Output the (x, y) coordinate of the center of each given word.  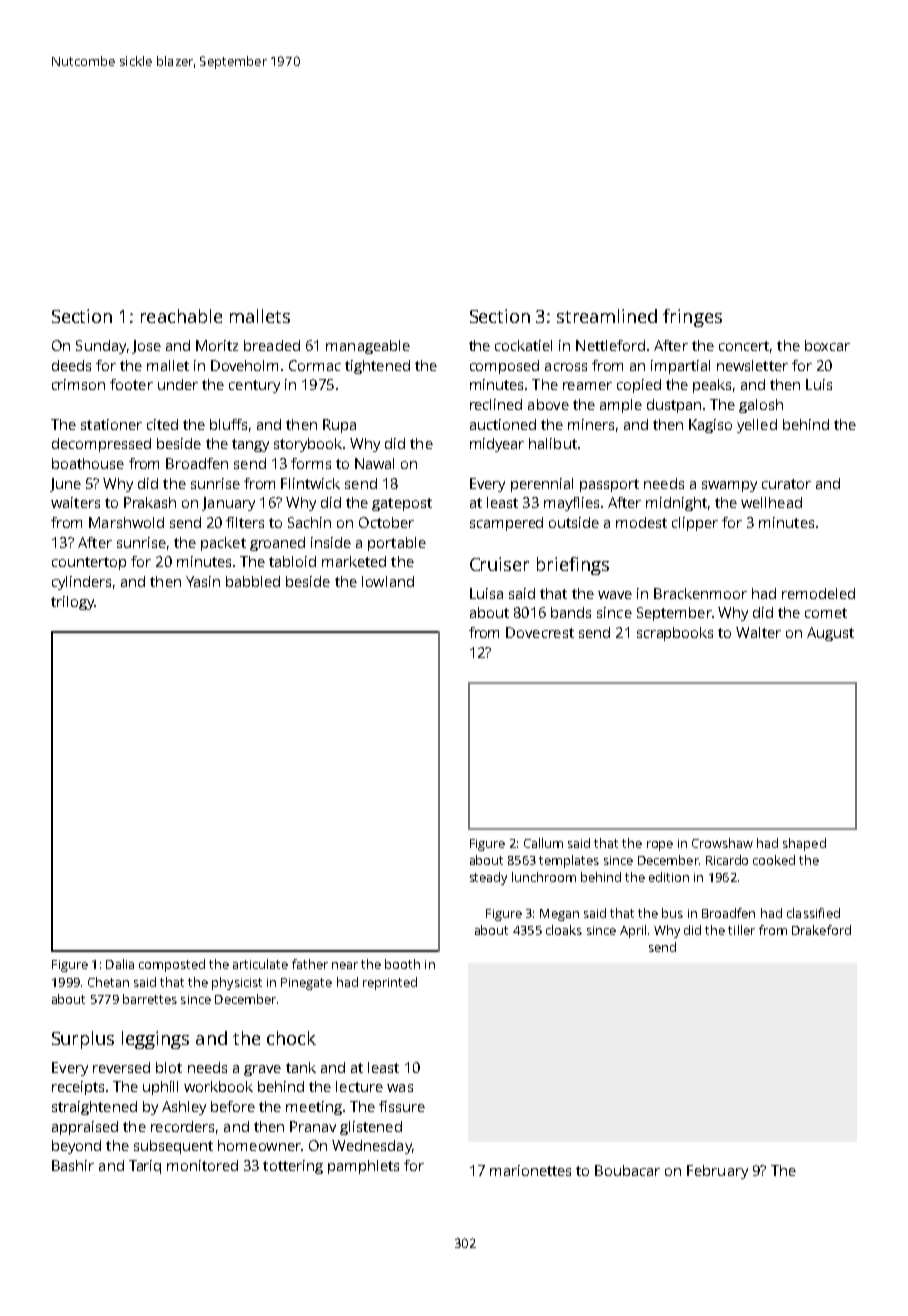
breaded (272, 345)
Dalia (120, 964)
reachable (181, 316)
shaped (804, 844)
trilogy (72, 603)
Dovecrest (540, 632)
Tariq (145, 1167)
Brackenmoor (700, 593)
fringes (692, 318)
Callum (543, 843)
